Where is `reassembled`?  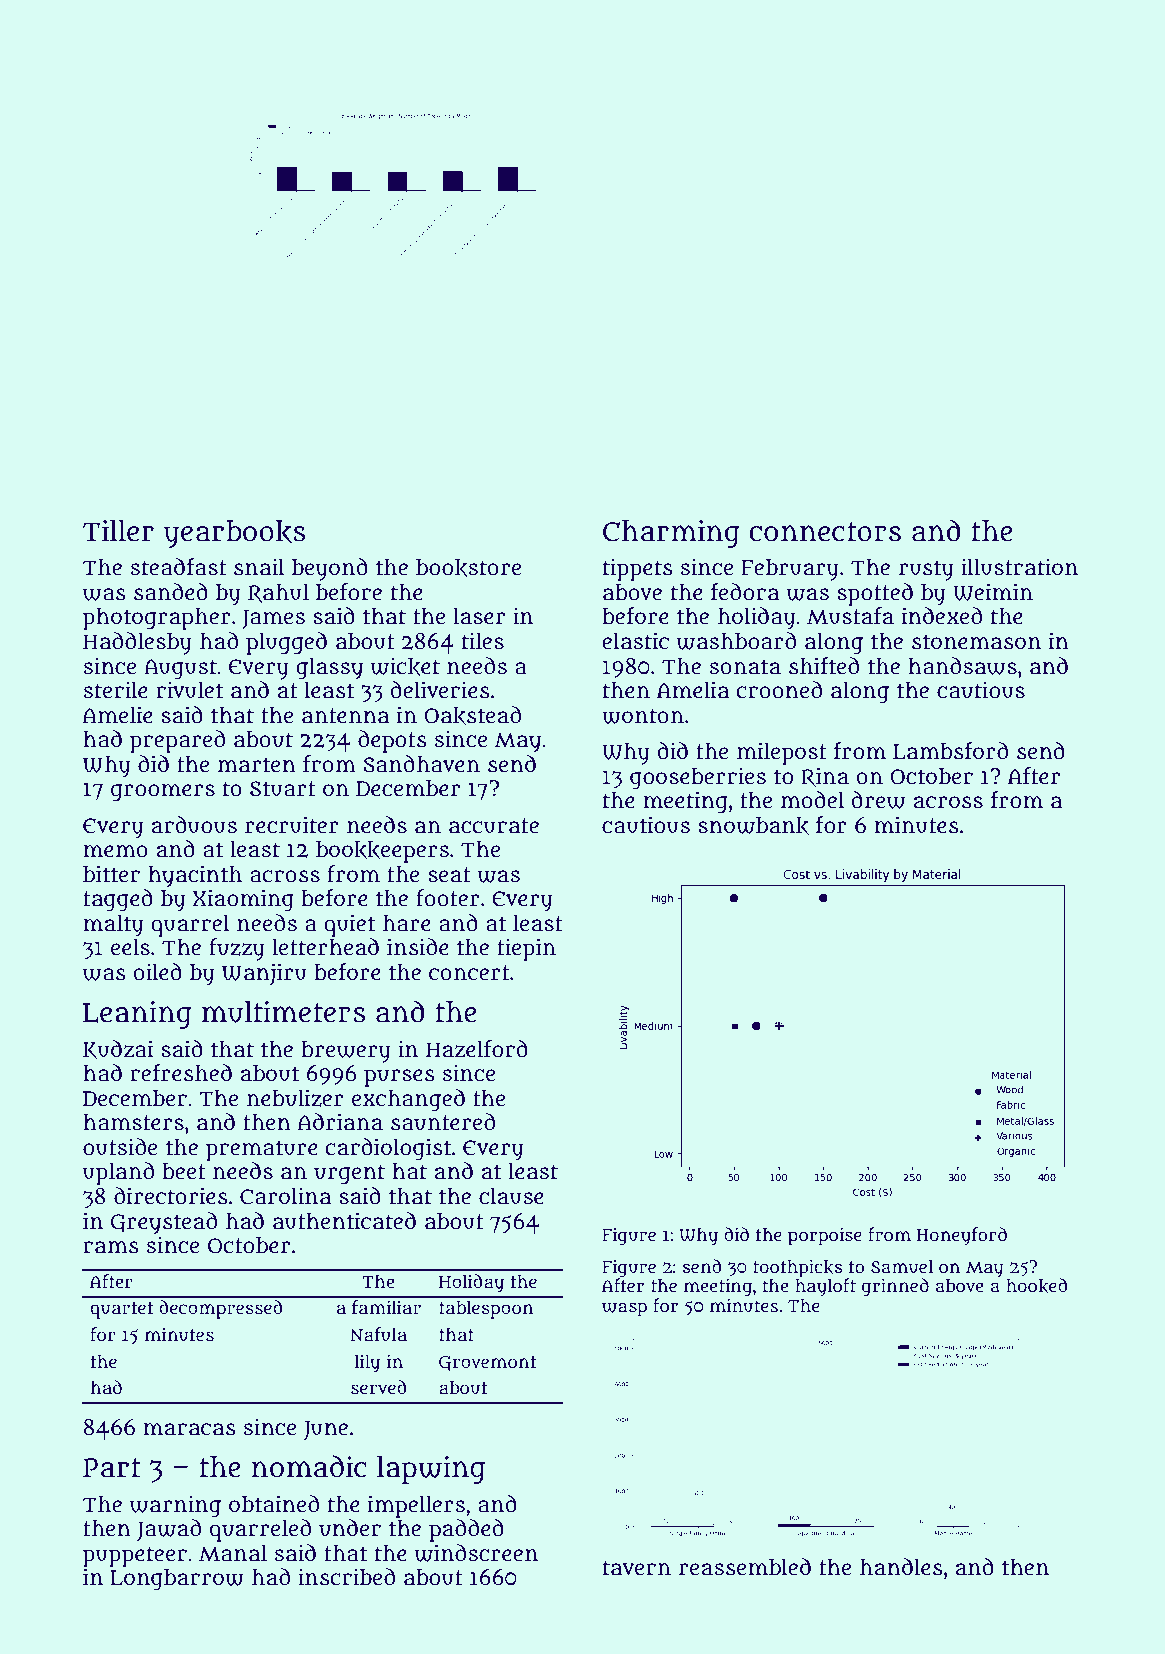 reassembled is located at coordinates (745, 1567).
